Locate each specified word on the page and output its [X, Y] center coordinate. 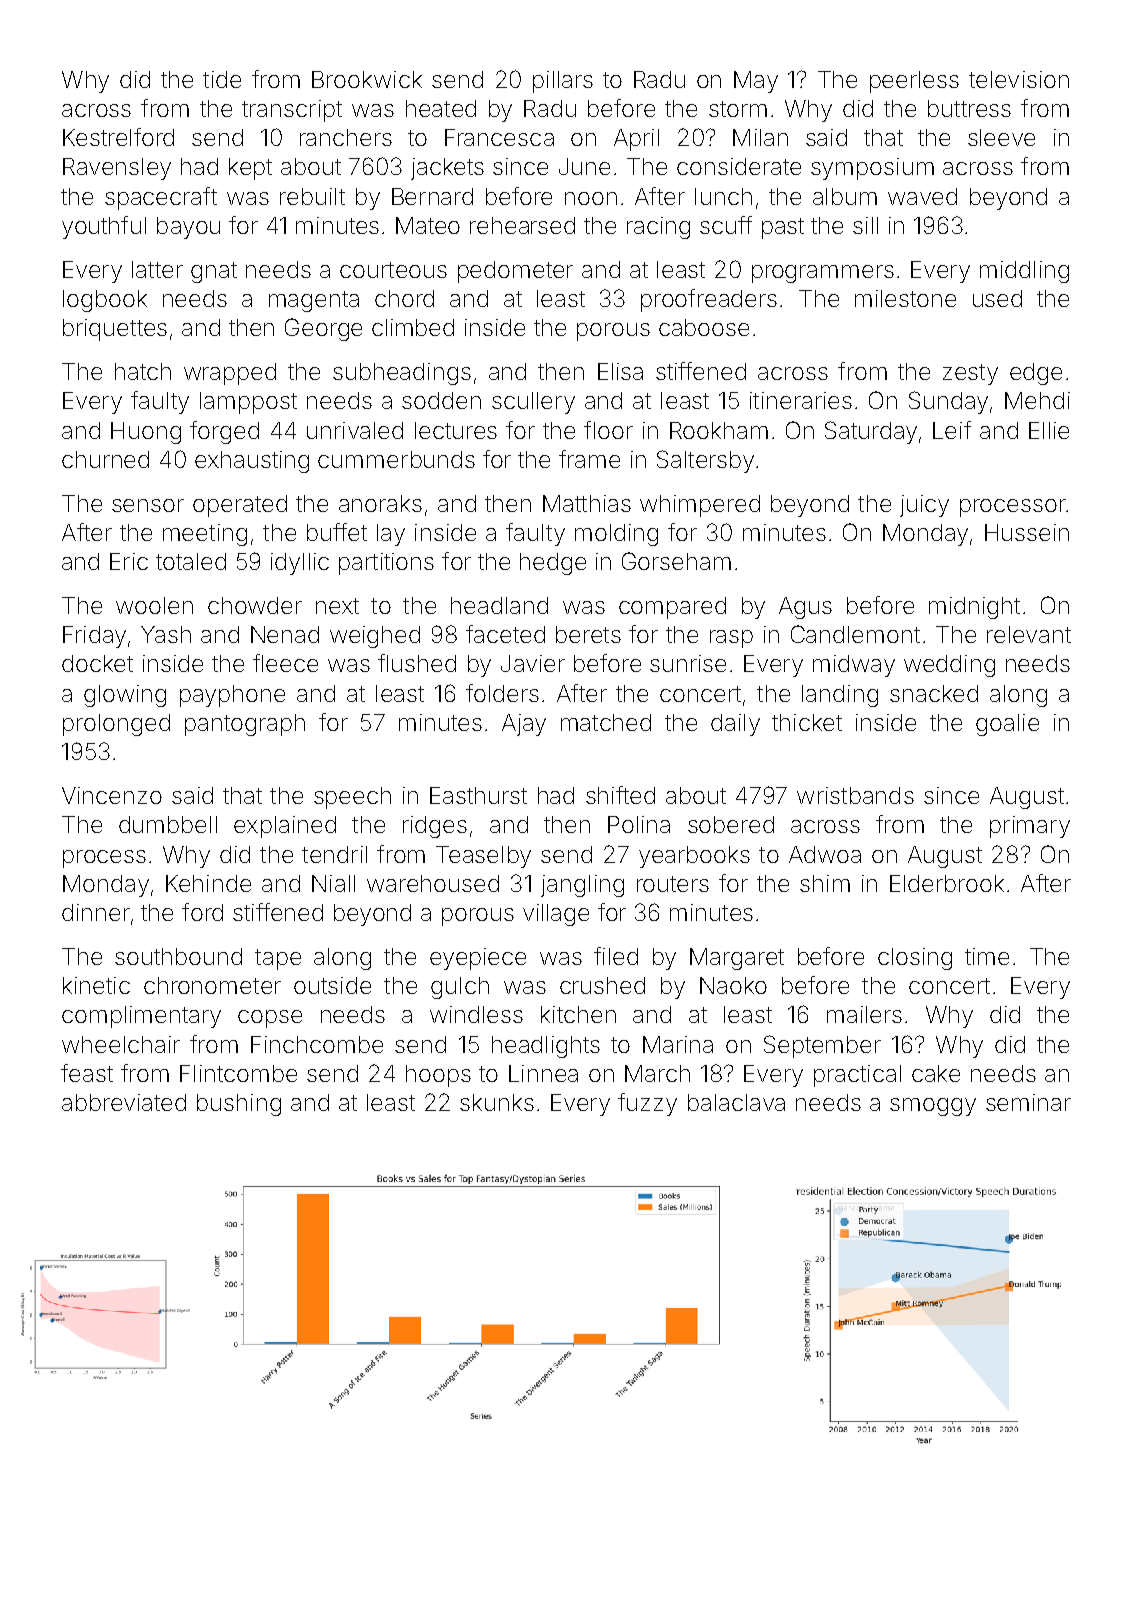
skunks [497, 1102]
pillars [563, 82]
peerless [914, 82]
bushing [239, 1105]
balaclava [736, 1102]
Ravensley [117, 169]
